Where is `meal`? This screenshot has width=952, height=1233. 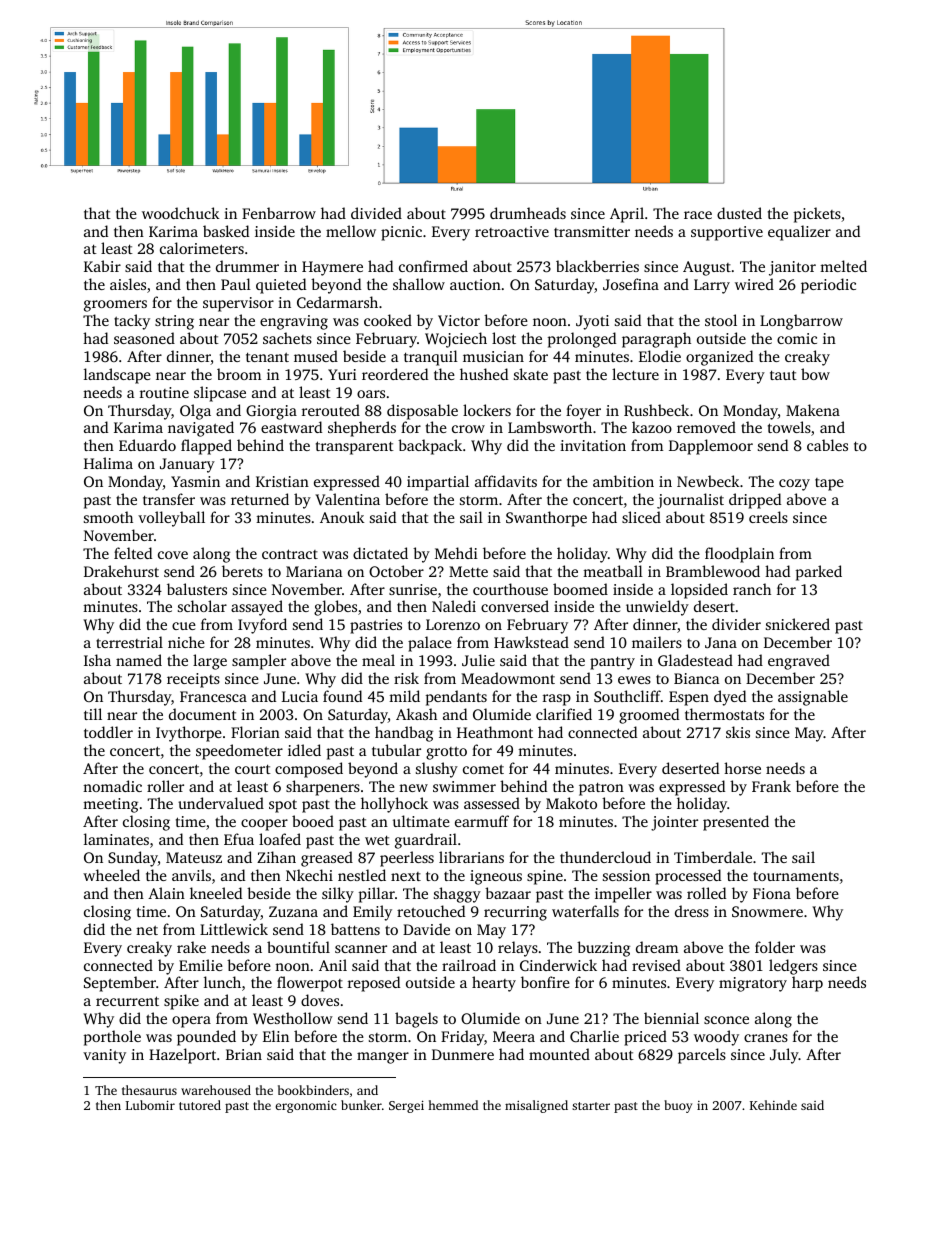 meal is located at coordinates (378, 660).
